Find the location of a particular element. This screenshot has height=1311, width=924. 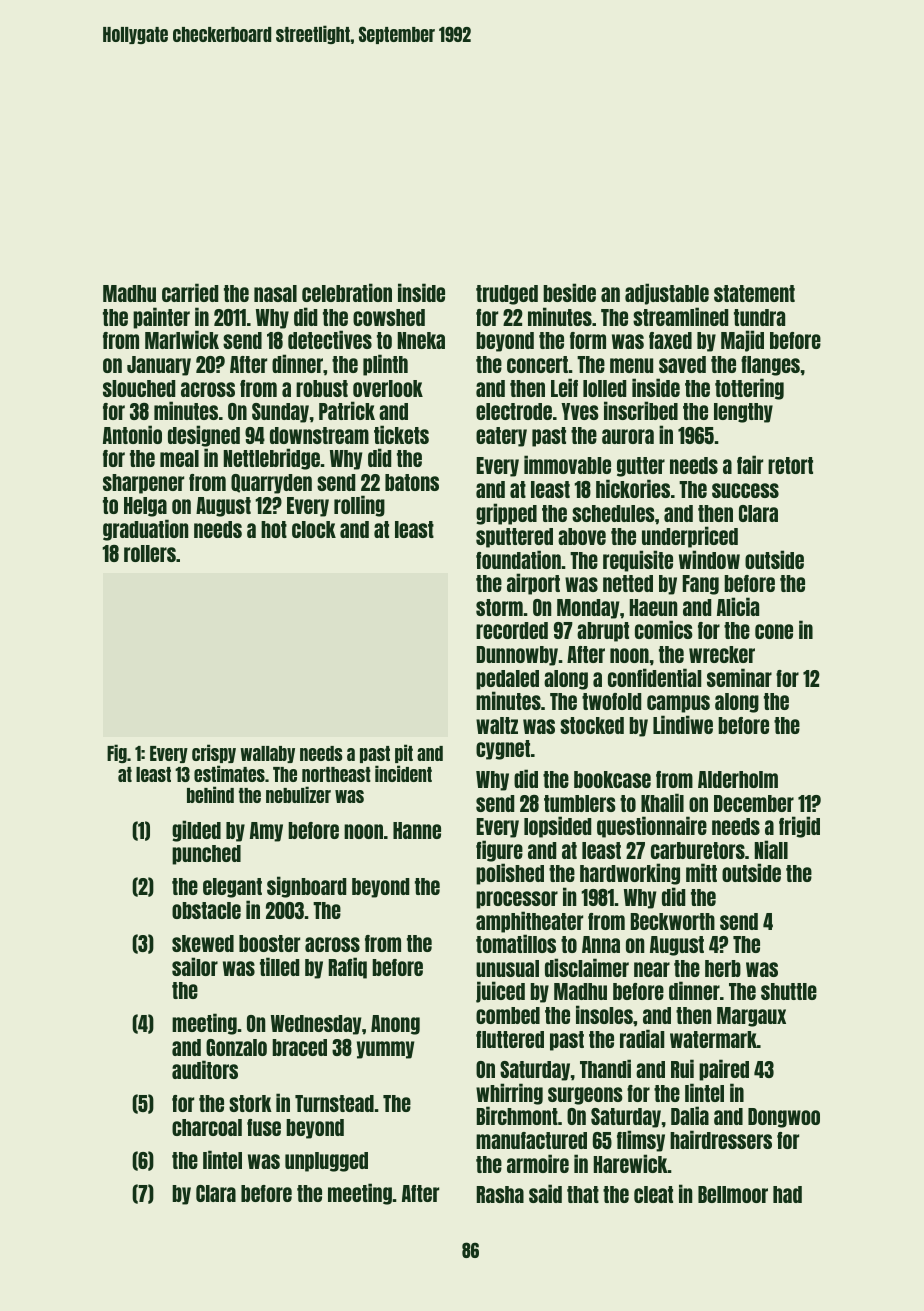

gripped is located at coordinates (506, 514).
